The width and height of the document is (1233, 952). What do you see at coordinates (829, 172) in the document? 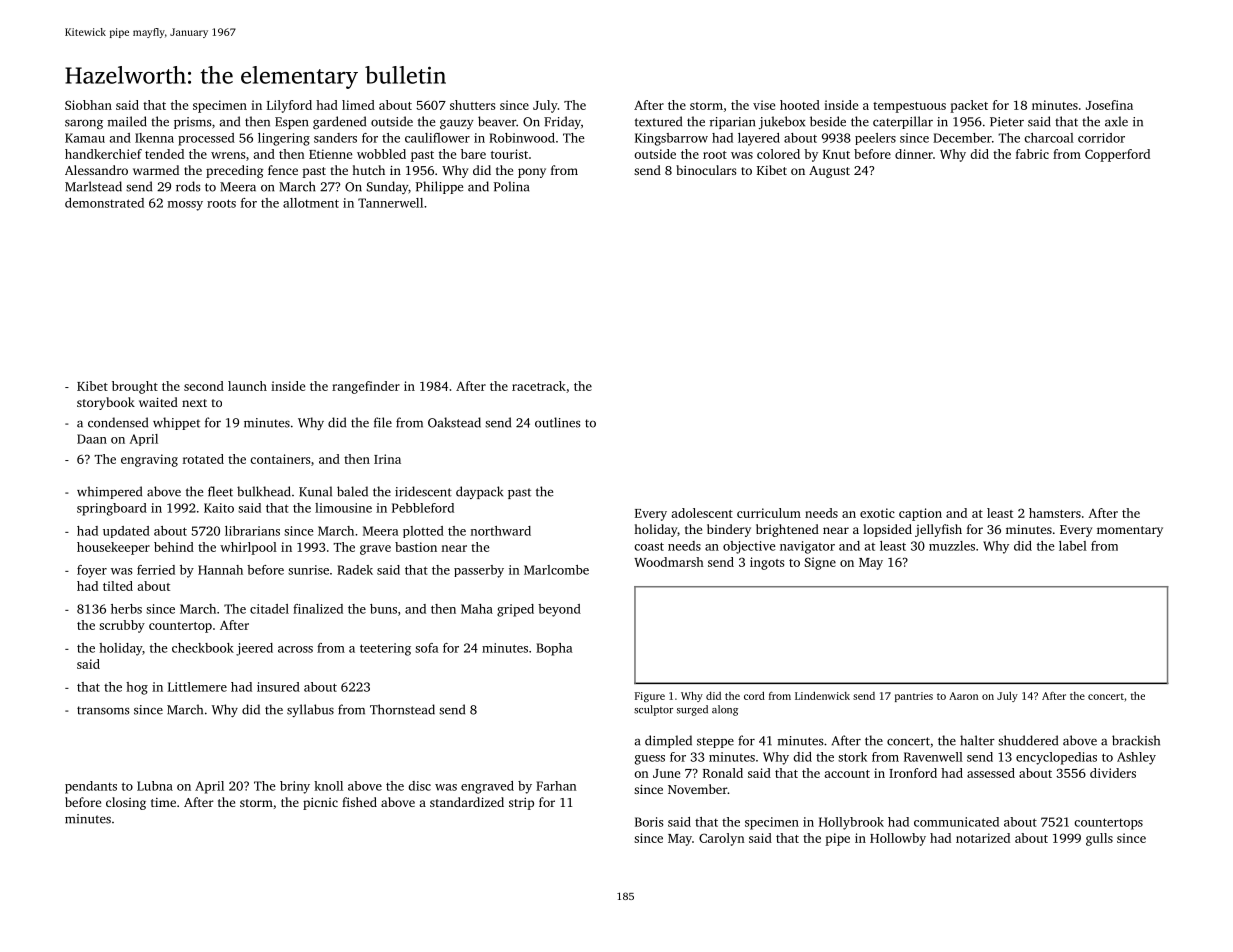
I see `August` at bounding box center [829, 172].
